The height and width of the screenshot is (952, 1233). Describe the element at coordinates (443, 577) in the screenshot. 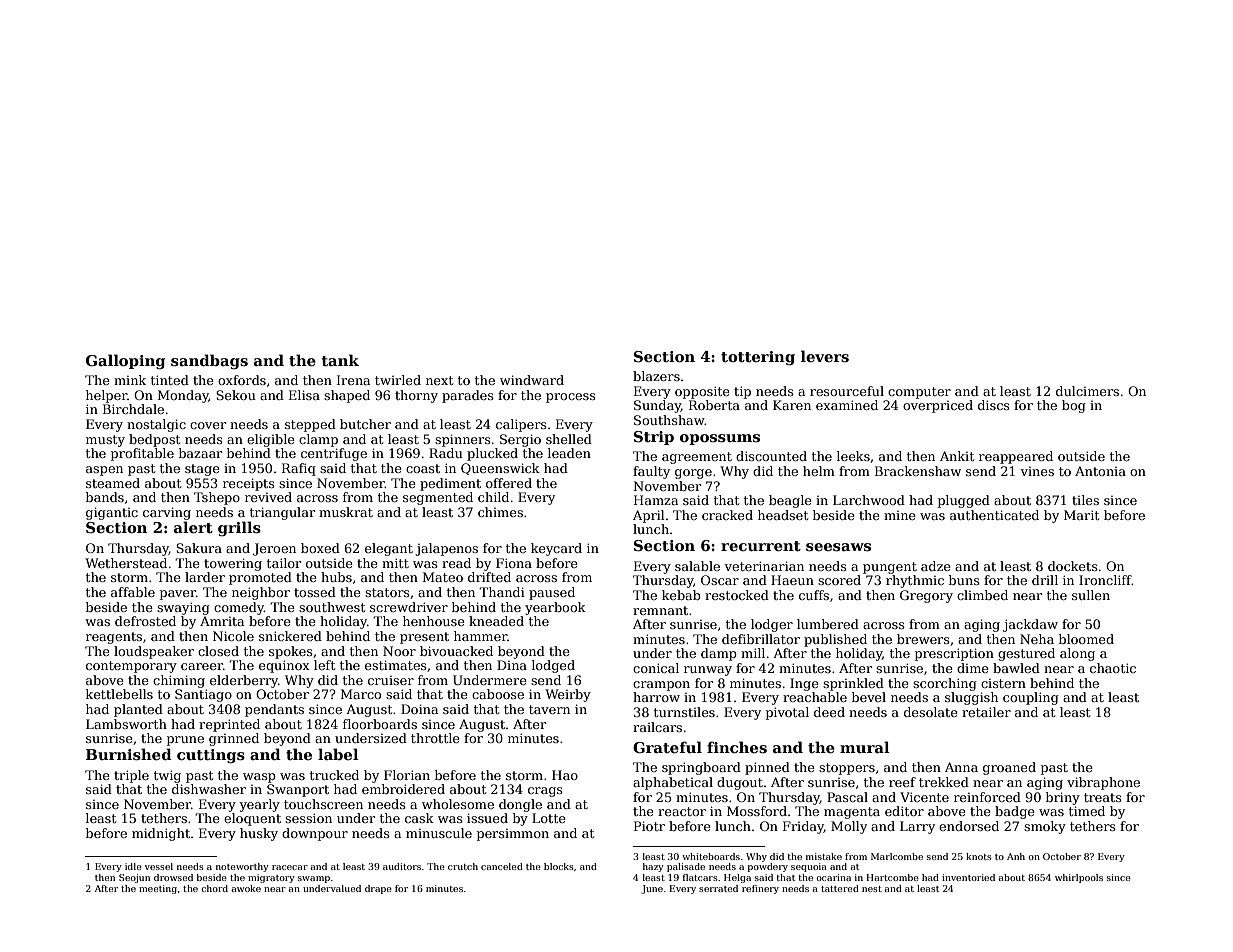

I see `Mateo` at that location.
